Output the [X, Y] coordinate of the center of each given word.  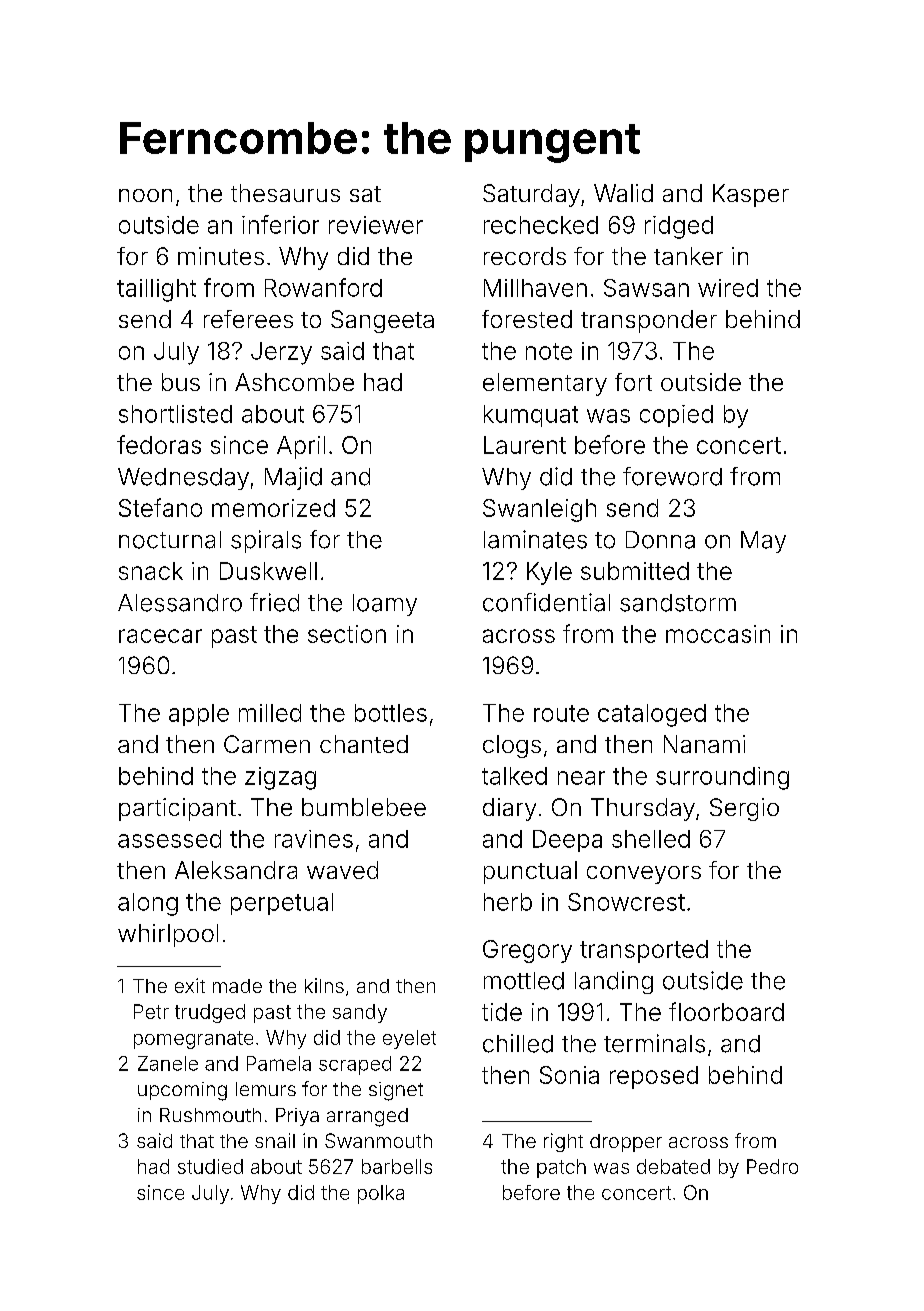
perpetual [282, 904]
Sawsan [646, 288]
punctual [530, 872]
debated [673, 1166]
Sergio [744, 809]
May [763, 542]
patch [561, 1168]
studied [210, 1166]
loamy [385, 605]
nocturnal [170, 540]
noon [145, 195]
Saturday [531, 195]
